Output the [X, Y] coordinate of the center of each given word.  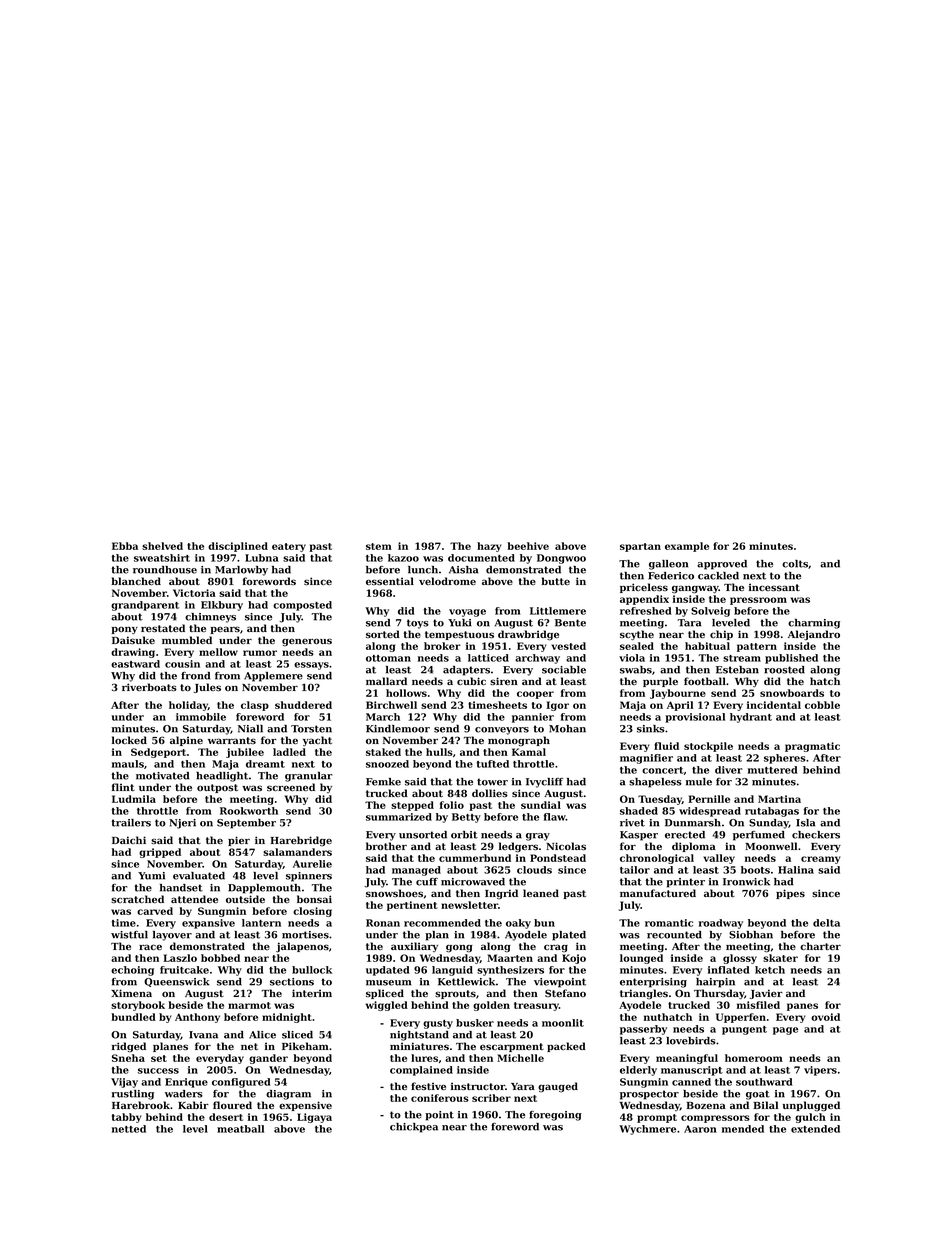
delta [826, 923]
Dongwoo [561, 559]
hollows [406, 693]
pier [239, 841]
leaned [541, 893]
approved [722, 565]
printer [685, 883]
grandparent [145, 606]
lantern [261, 923]
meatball [240, 1129]
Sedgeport [158, 753]
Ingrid [501, 894]
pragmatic [812, 747]
